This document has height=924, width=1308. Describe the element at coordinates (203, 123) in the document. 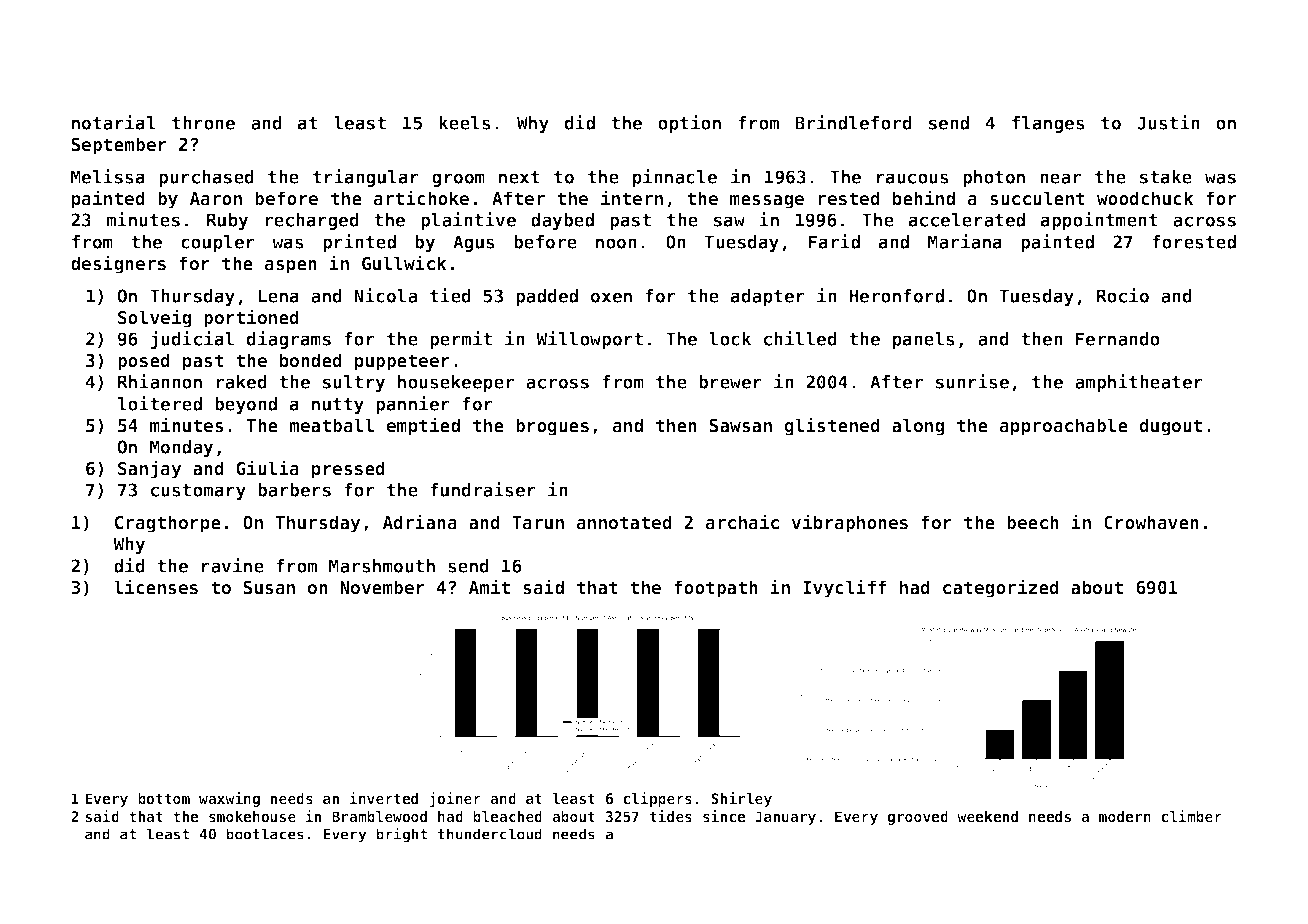

I see `throne` at that location.
